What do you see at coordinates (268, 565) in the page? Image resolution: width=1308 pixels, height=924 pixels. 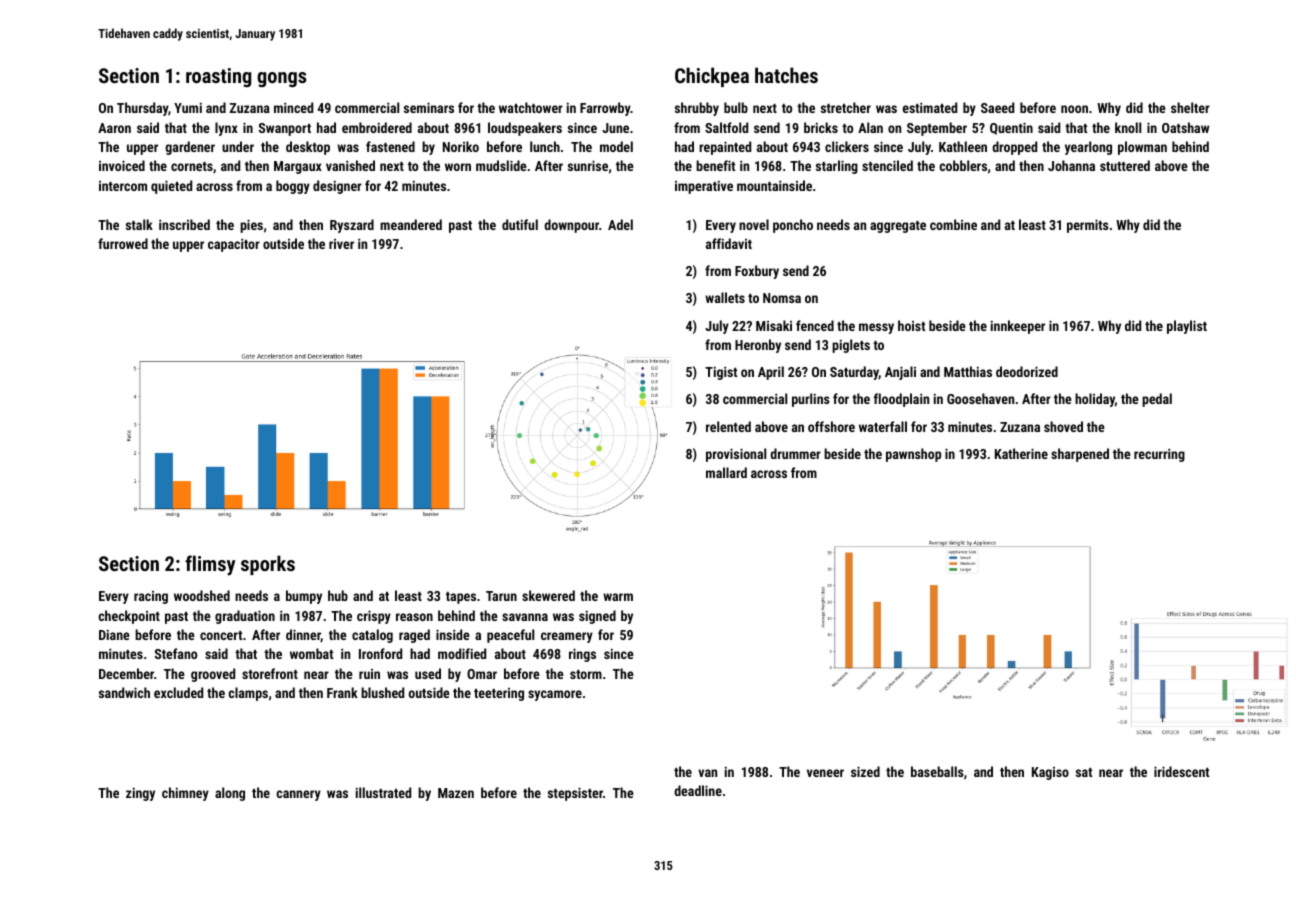 I see `sporks` at bounding box center [268, 565].
